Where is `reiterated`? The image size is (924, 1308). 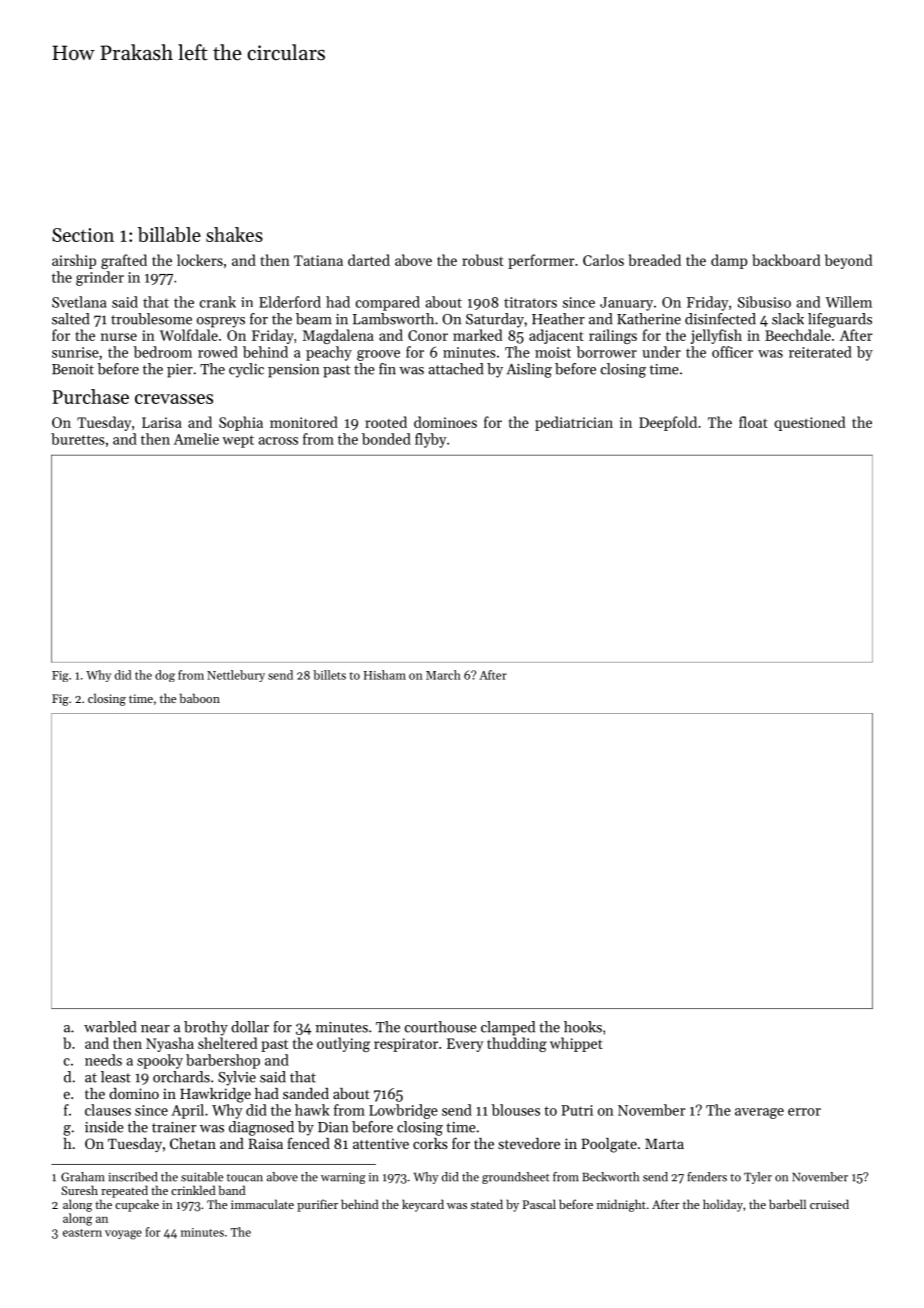 reiterated is located at coordinates (820, 352).
